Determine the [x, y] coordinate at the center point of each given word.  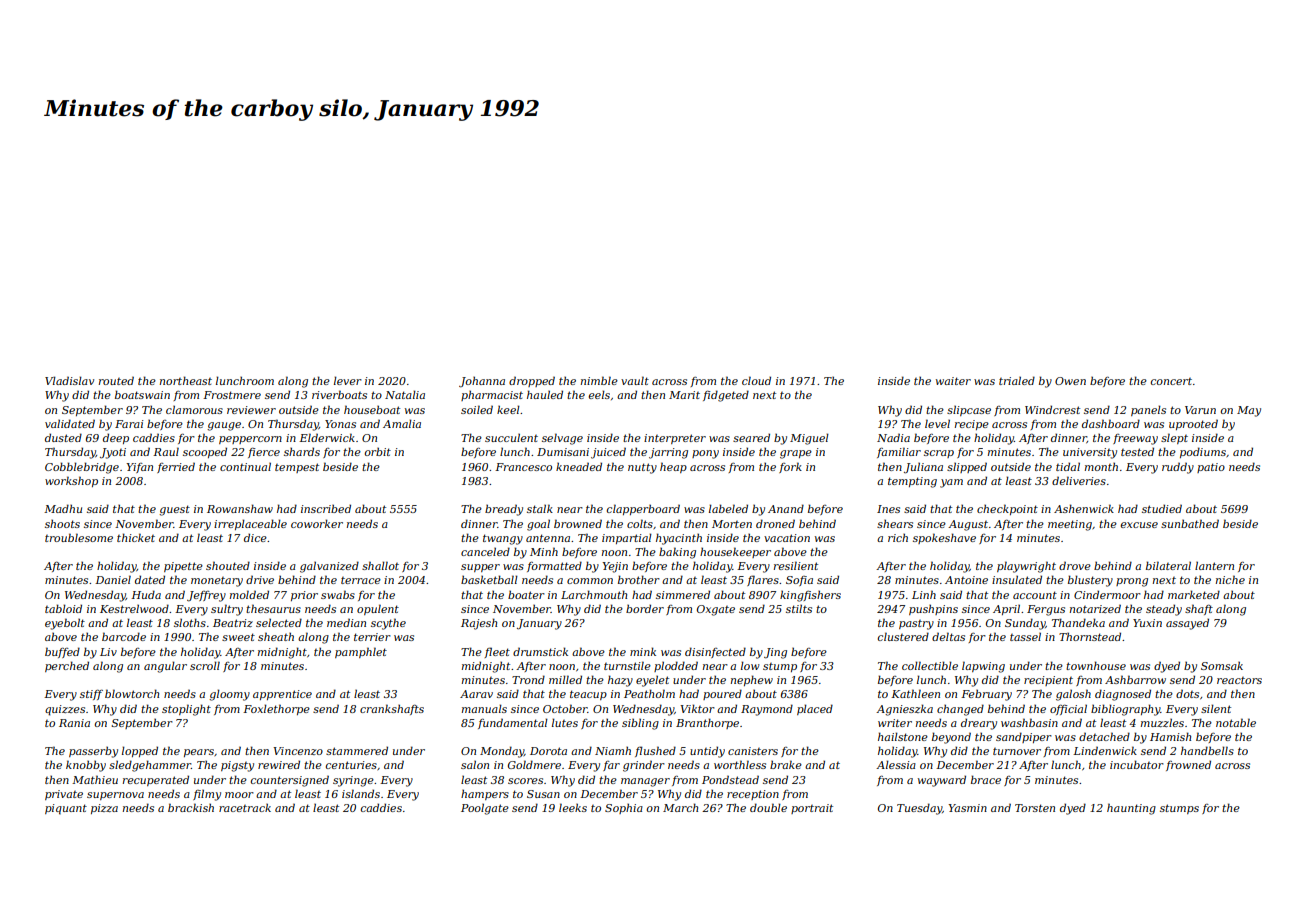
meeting [1070, 525]
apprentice [282, 695]
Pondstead [730, 779]
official [1068, 710]
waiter [953, 381]
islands [361, 793]
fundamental [513, 723]
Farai [129, 424]
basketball [489, 579]
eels [599, 394]
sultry [227, 610]
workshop [71, 481]
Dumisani [563, 452]
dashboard [1111, 423]
